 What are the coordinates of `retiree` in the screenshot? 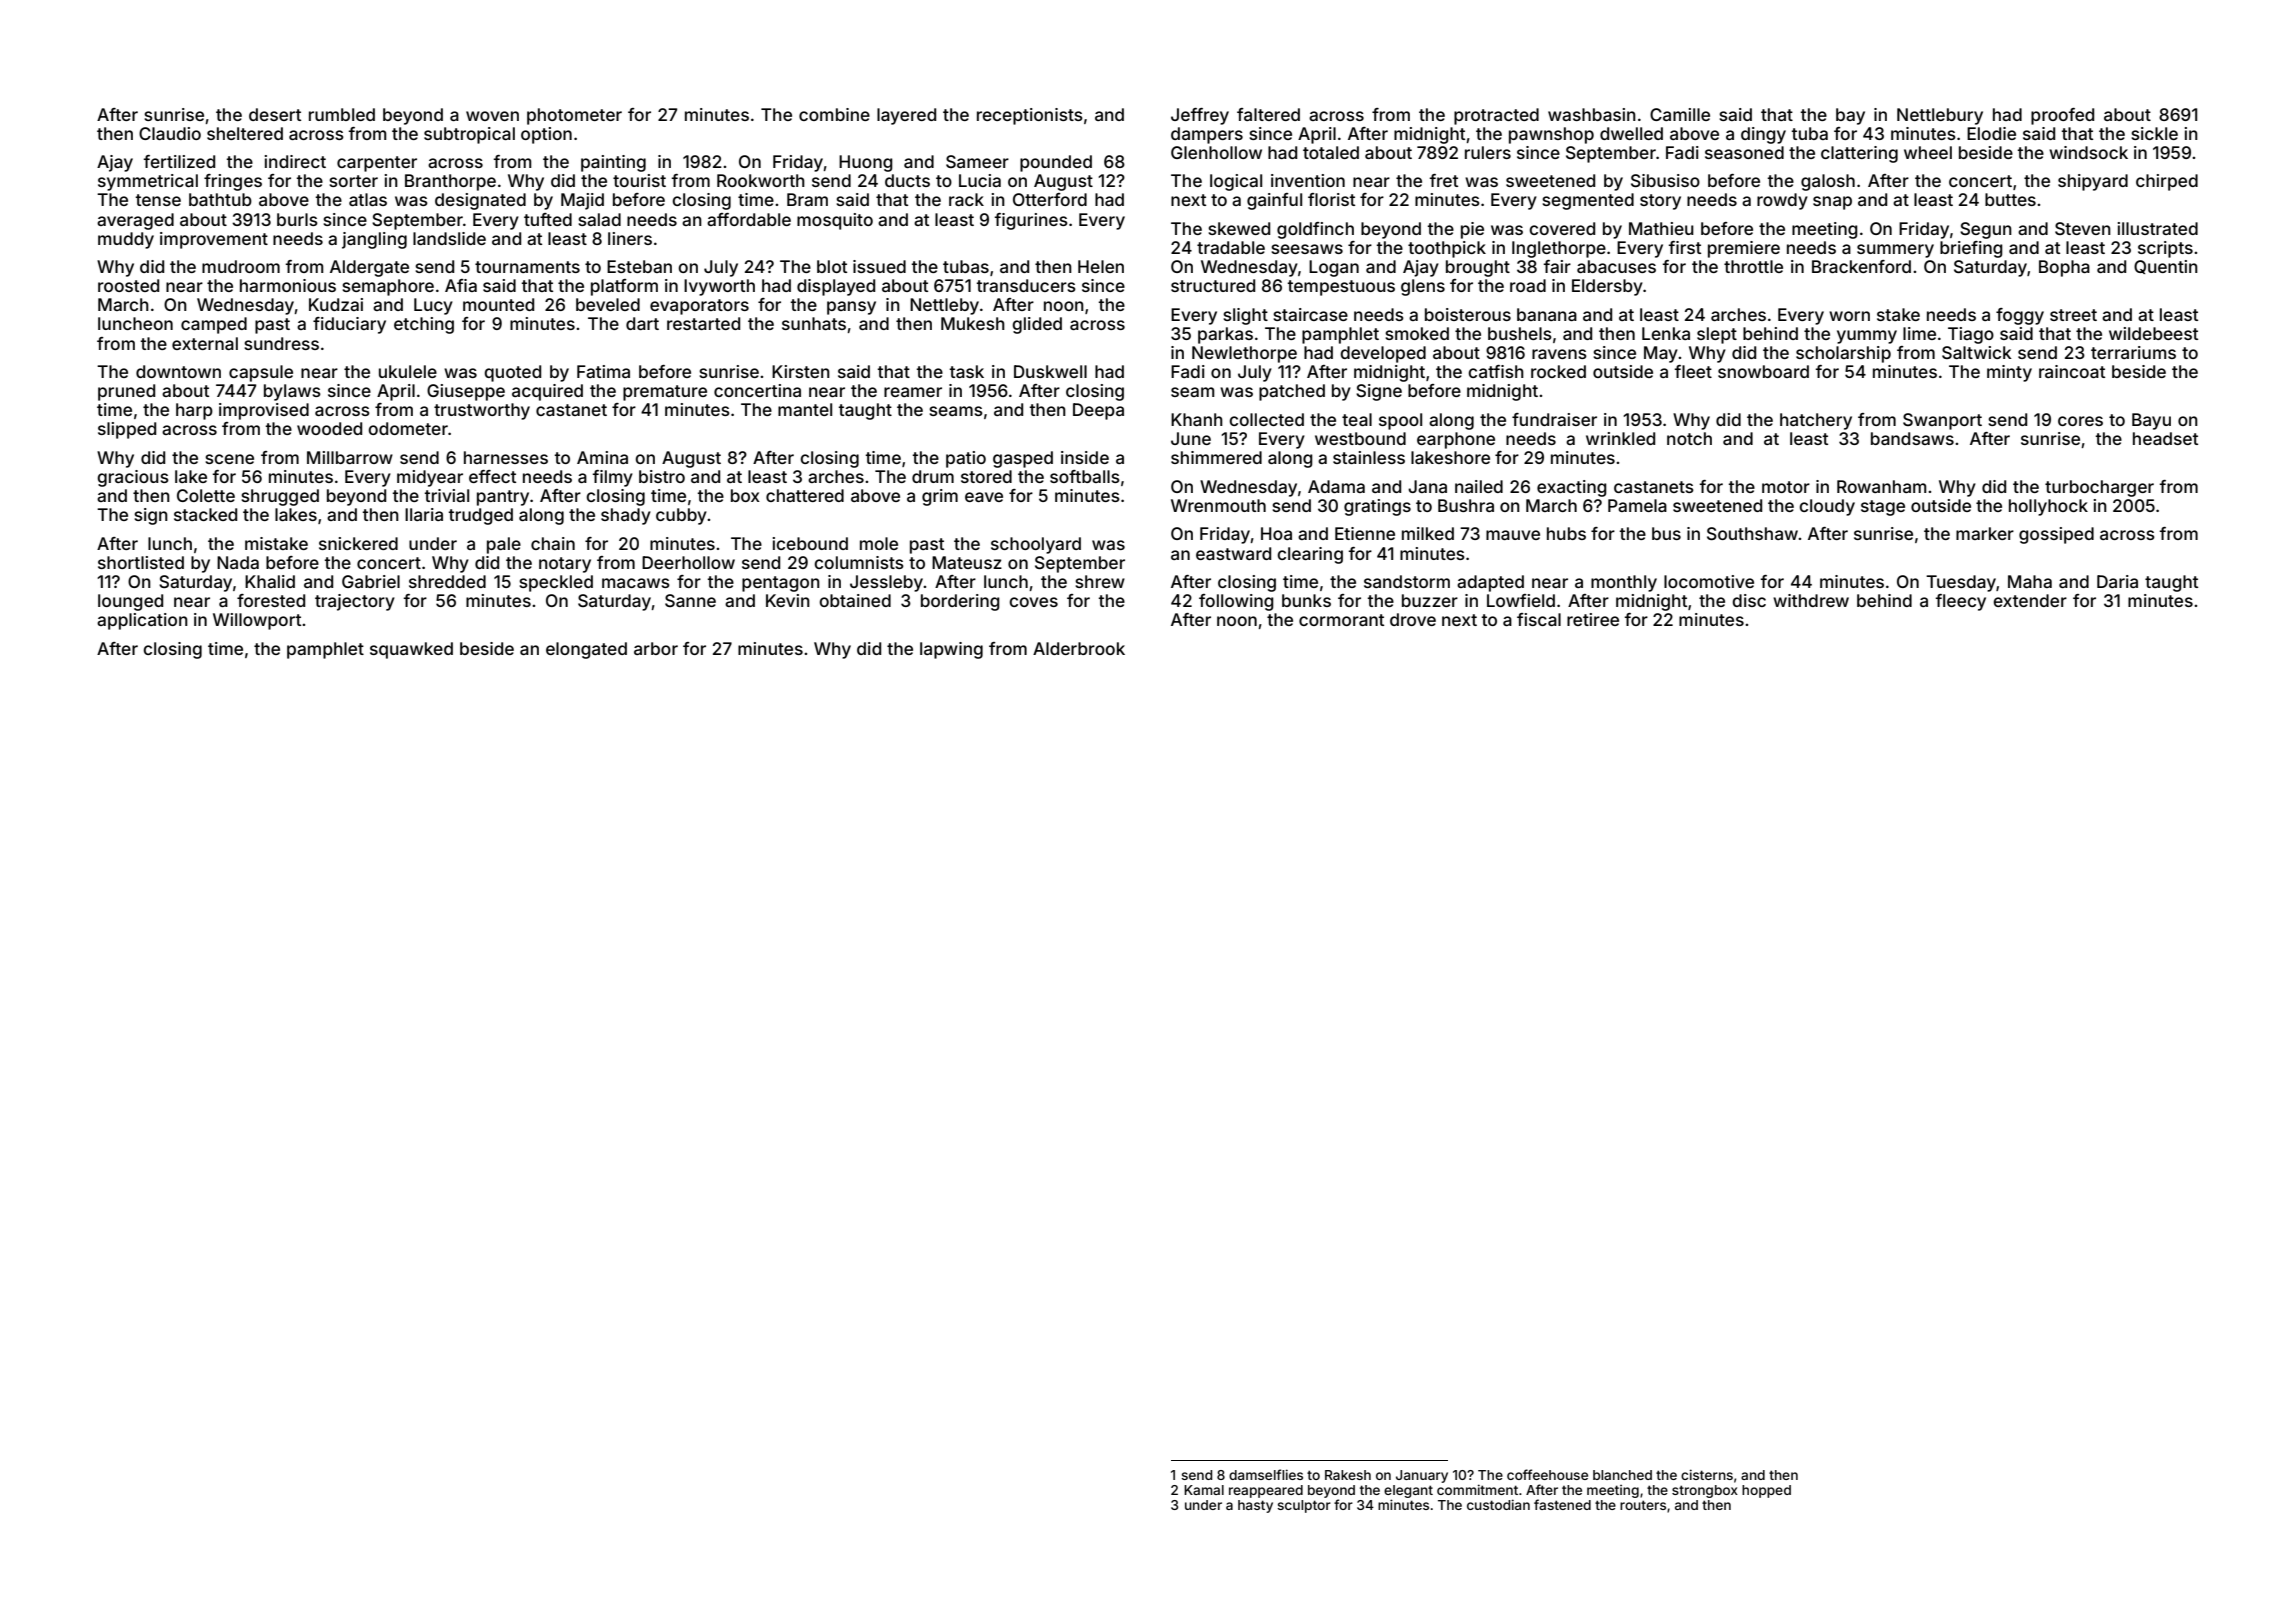 It's located at (1593, 619).
